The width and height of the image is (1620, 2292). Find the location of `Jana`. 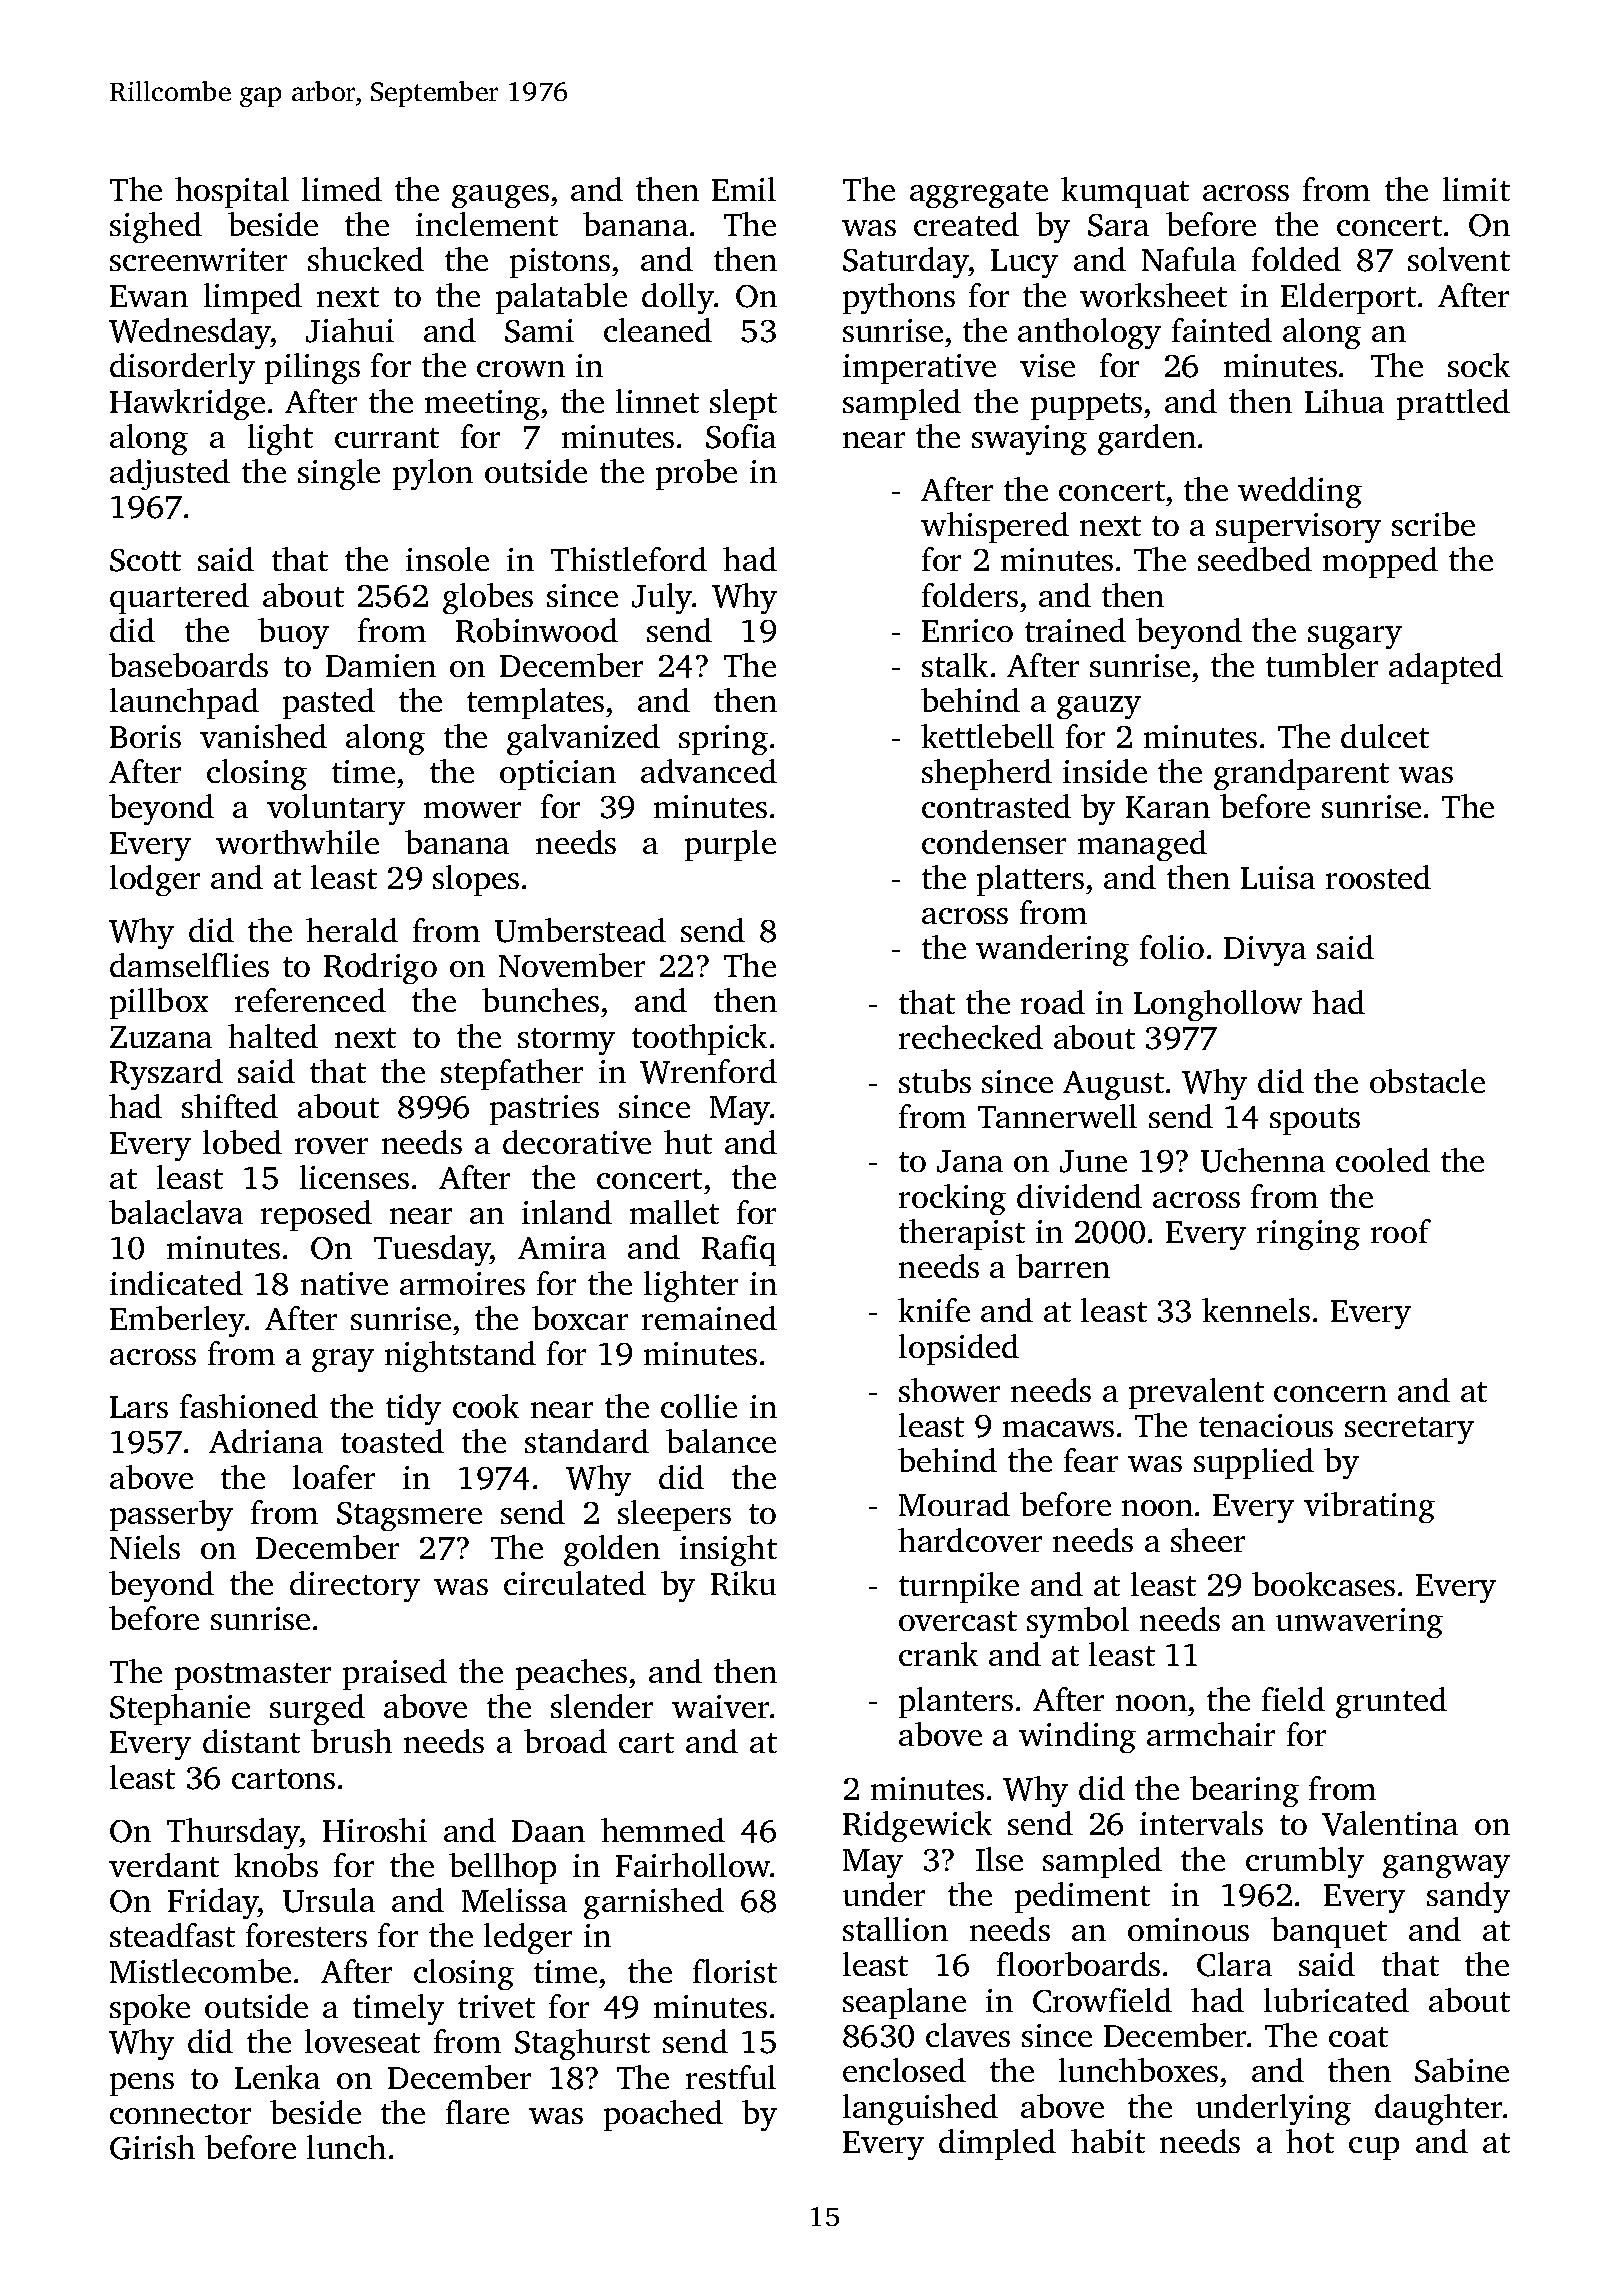

Jana is located at coordinates (970, 1161).
